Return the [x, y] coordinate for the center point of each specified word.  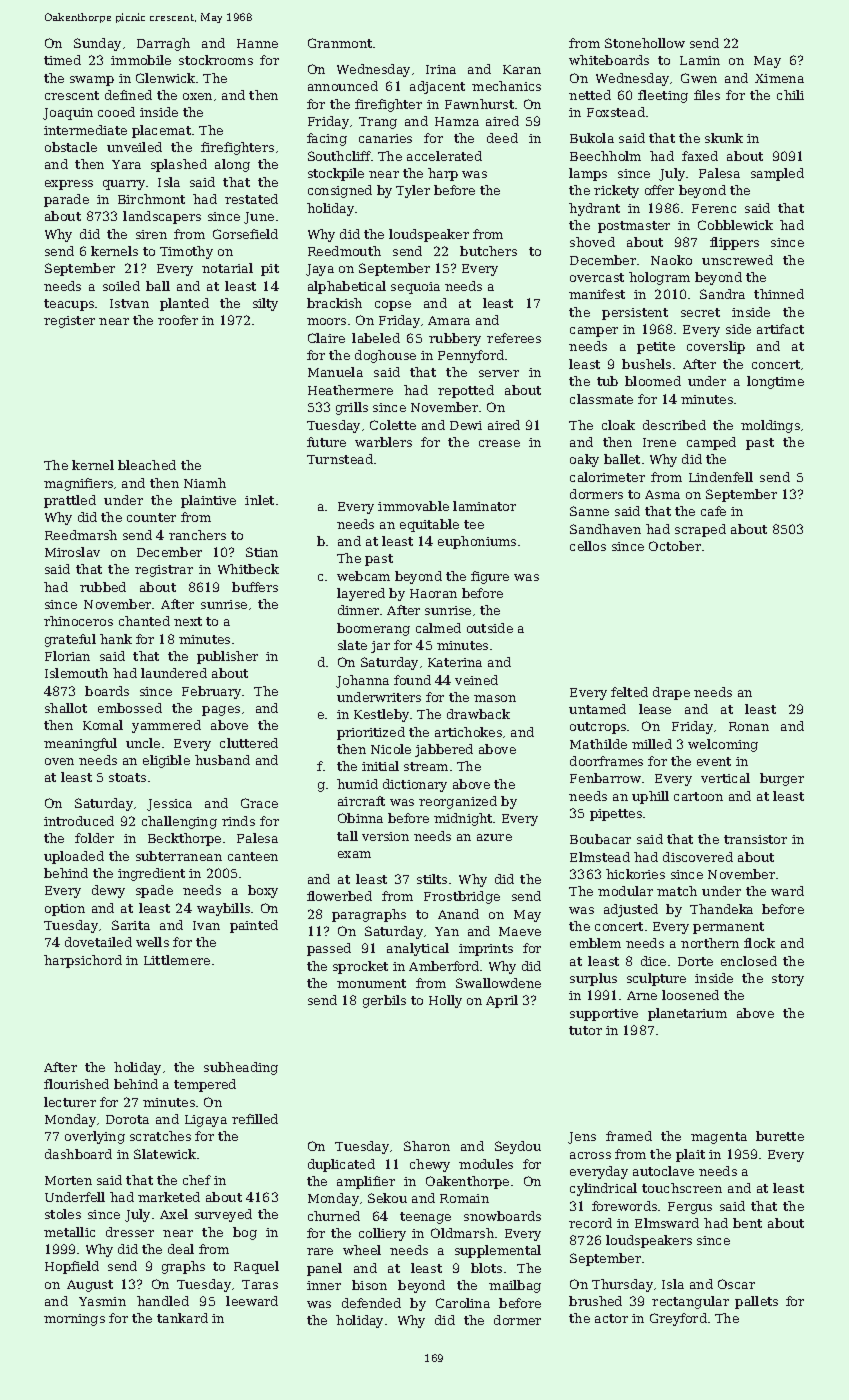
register [69, 322]
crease [499, 443]
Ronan [749, 726]
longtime [775, 382]
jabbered [444, 750]
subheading [241, 1068]
